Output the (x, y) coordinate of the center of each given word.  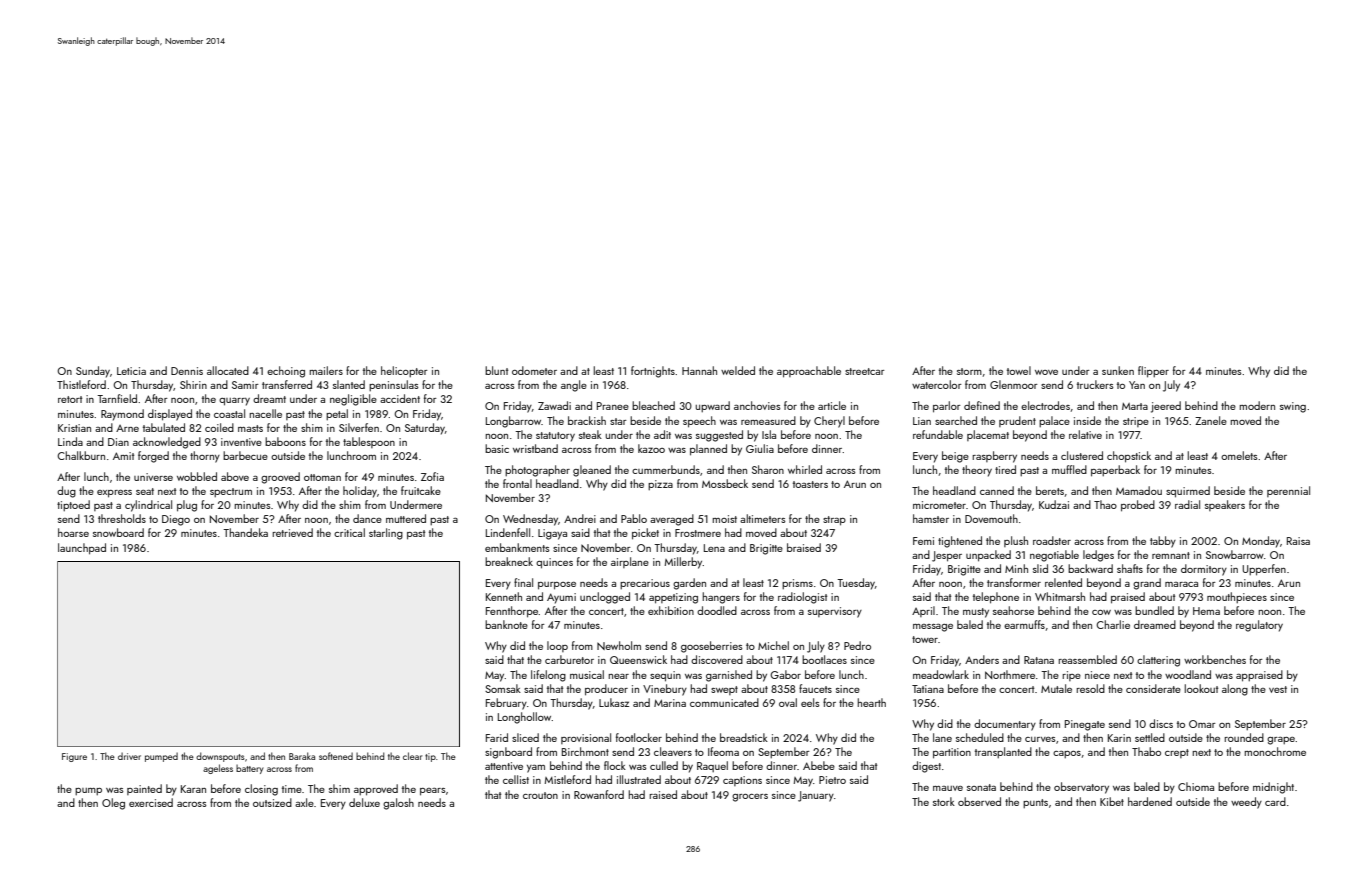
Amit (123, 456)
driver (129, 756)
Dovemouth (991, 518)
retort (70, 399)
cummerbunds (666, 469)
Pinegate (1085, 725)
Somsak (503, 688)
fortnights (653, 372)
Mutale (1056, 688)
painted (144, 789)
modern (1257, 405)
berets (1050, 490)
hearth (871, 702)
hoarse (73, 532)
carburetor (569, 659)
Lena (714, 548)
